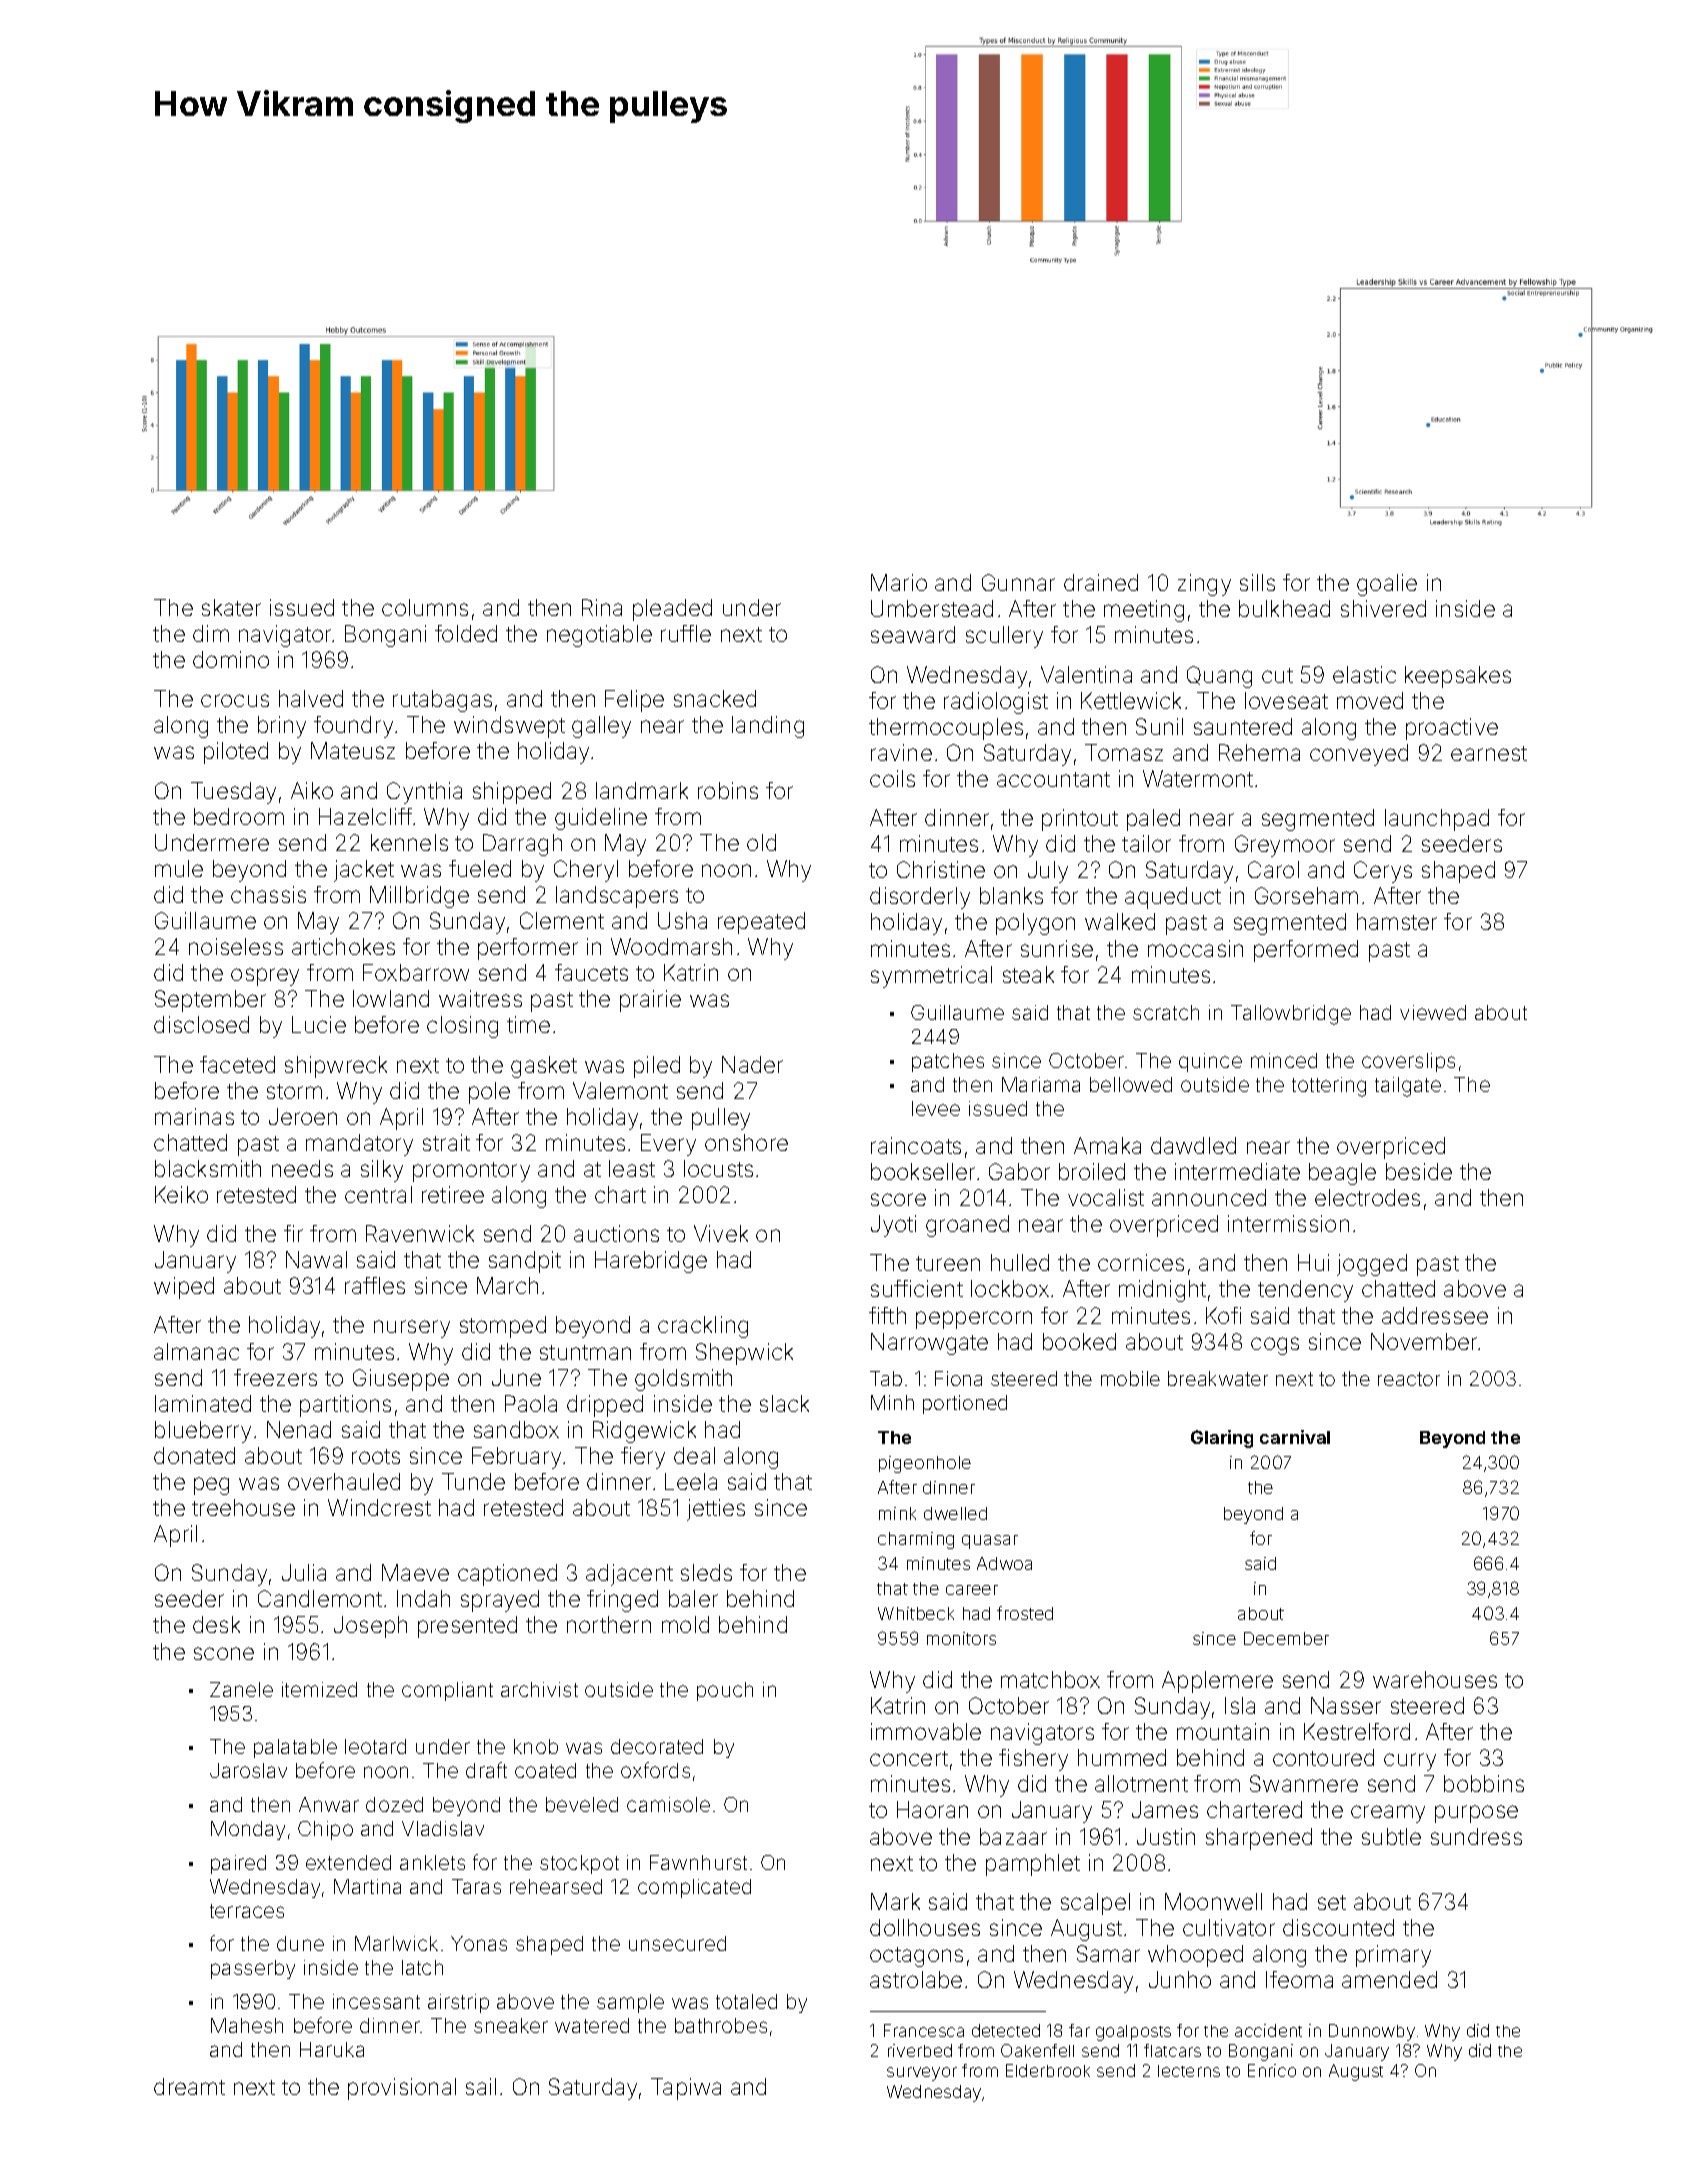 This image has width=1683, height=2178. I want to click on sandpit, so click(525, 1262).
